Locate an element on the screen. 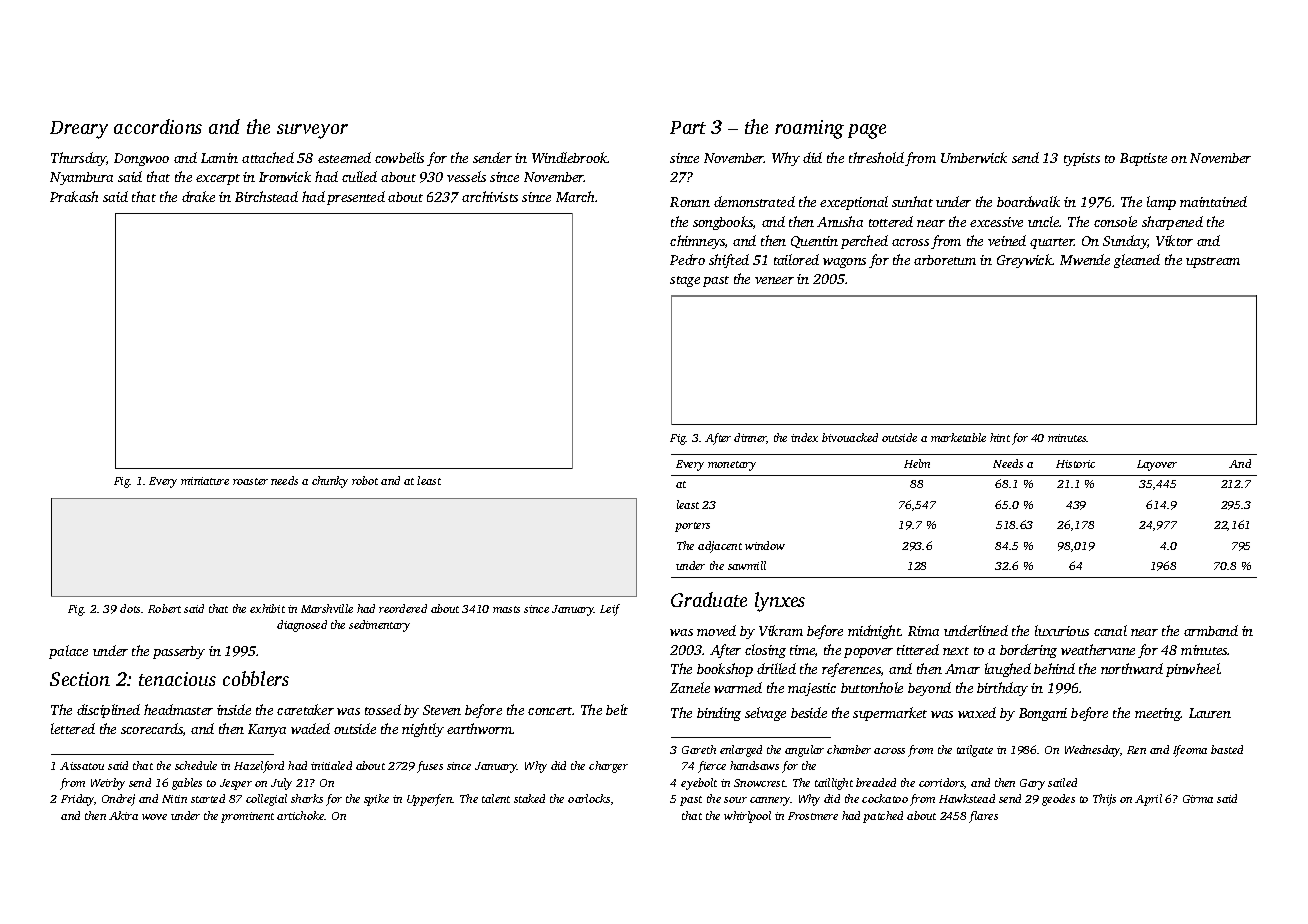 The width and height of the screenshot is (1308, 924). miniature is located at coordinates (205, 481).
